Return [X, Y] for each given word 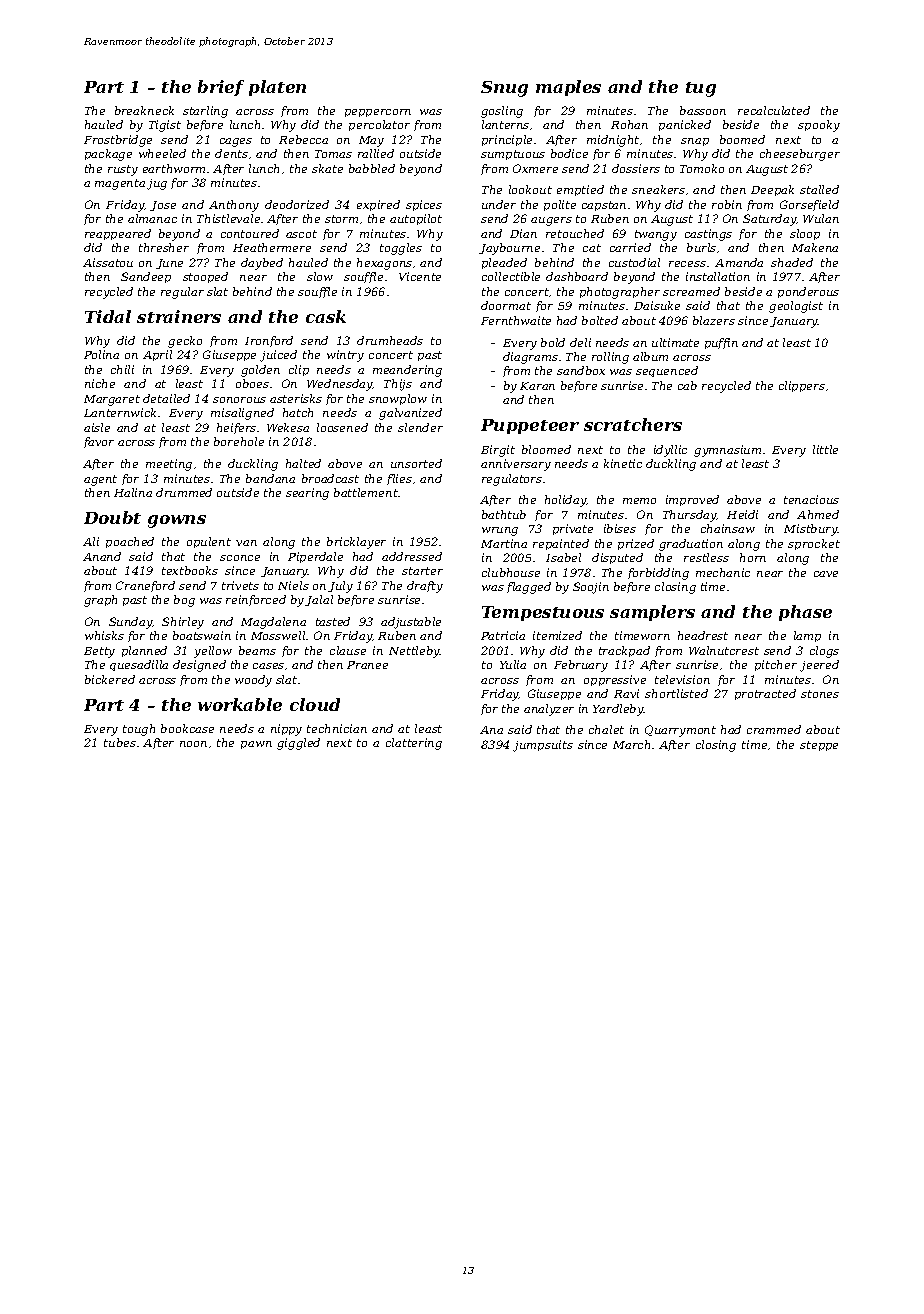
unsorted [416, 463]
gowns [177, 521]
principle [507, 140]
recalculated [774, 110]
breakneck [144, 110]
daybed [262, 264]
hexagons [384, 264]
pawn [256, 745]
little [825, 449]
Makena [815, 247]
